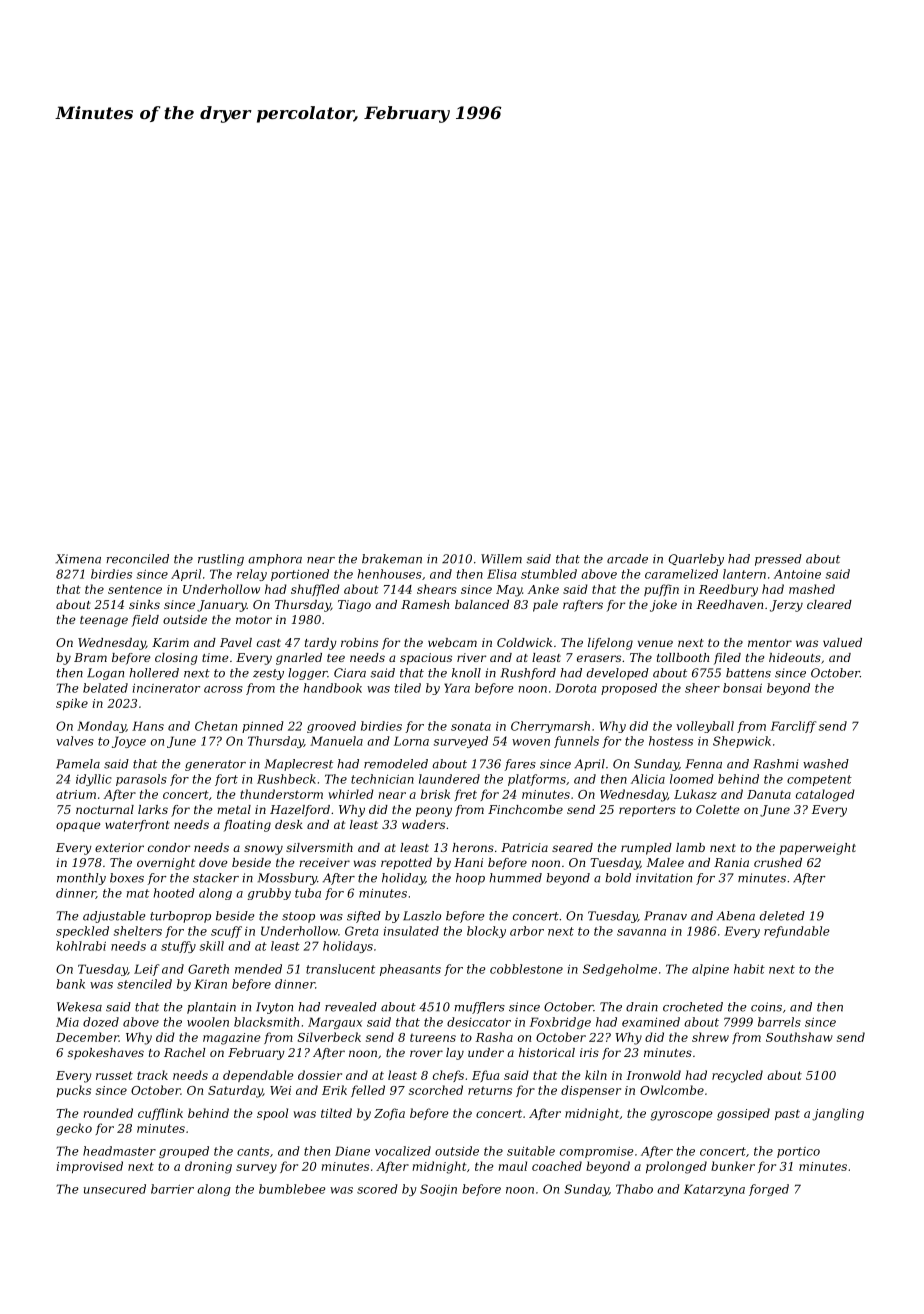 The height and width of the page is (1314, 924). What do you see at coordinates (172, 1189) in the page?
I see `barrier` at bounding box center [172, 1189].
